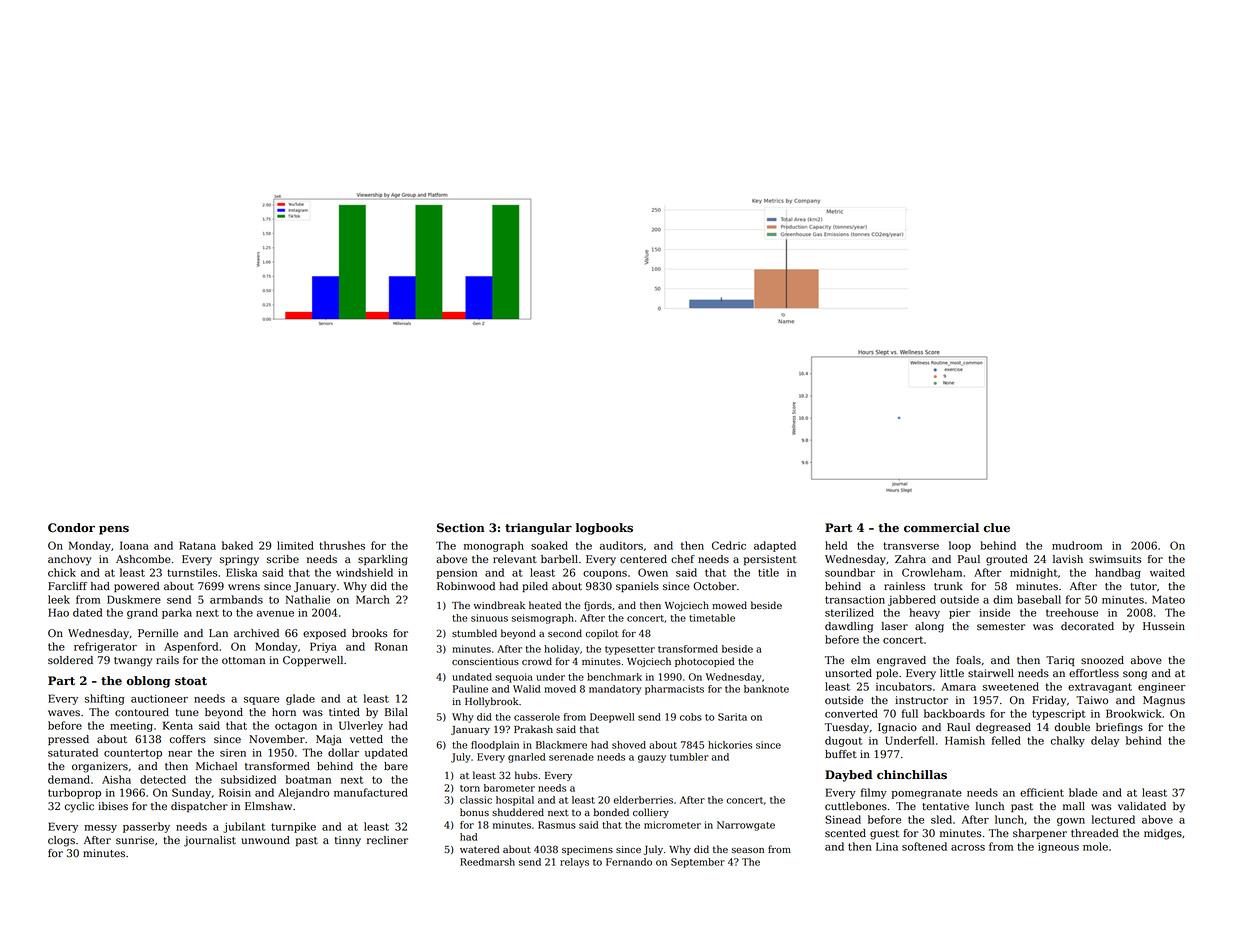  What do you see at coordinates (1092, 700) in the screenshot?
I see `Taiwo` at bounding box center [1092, 700].
